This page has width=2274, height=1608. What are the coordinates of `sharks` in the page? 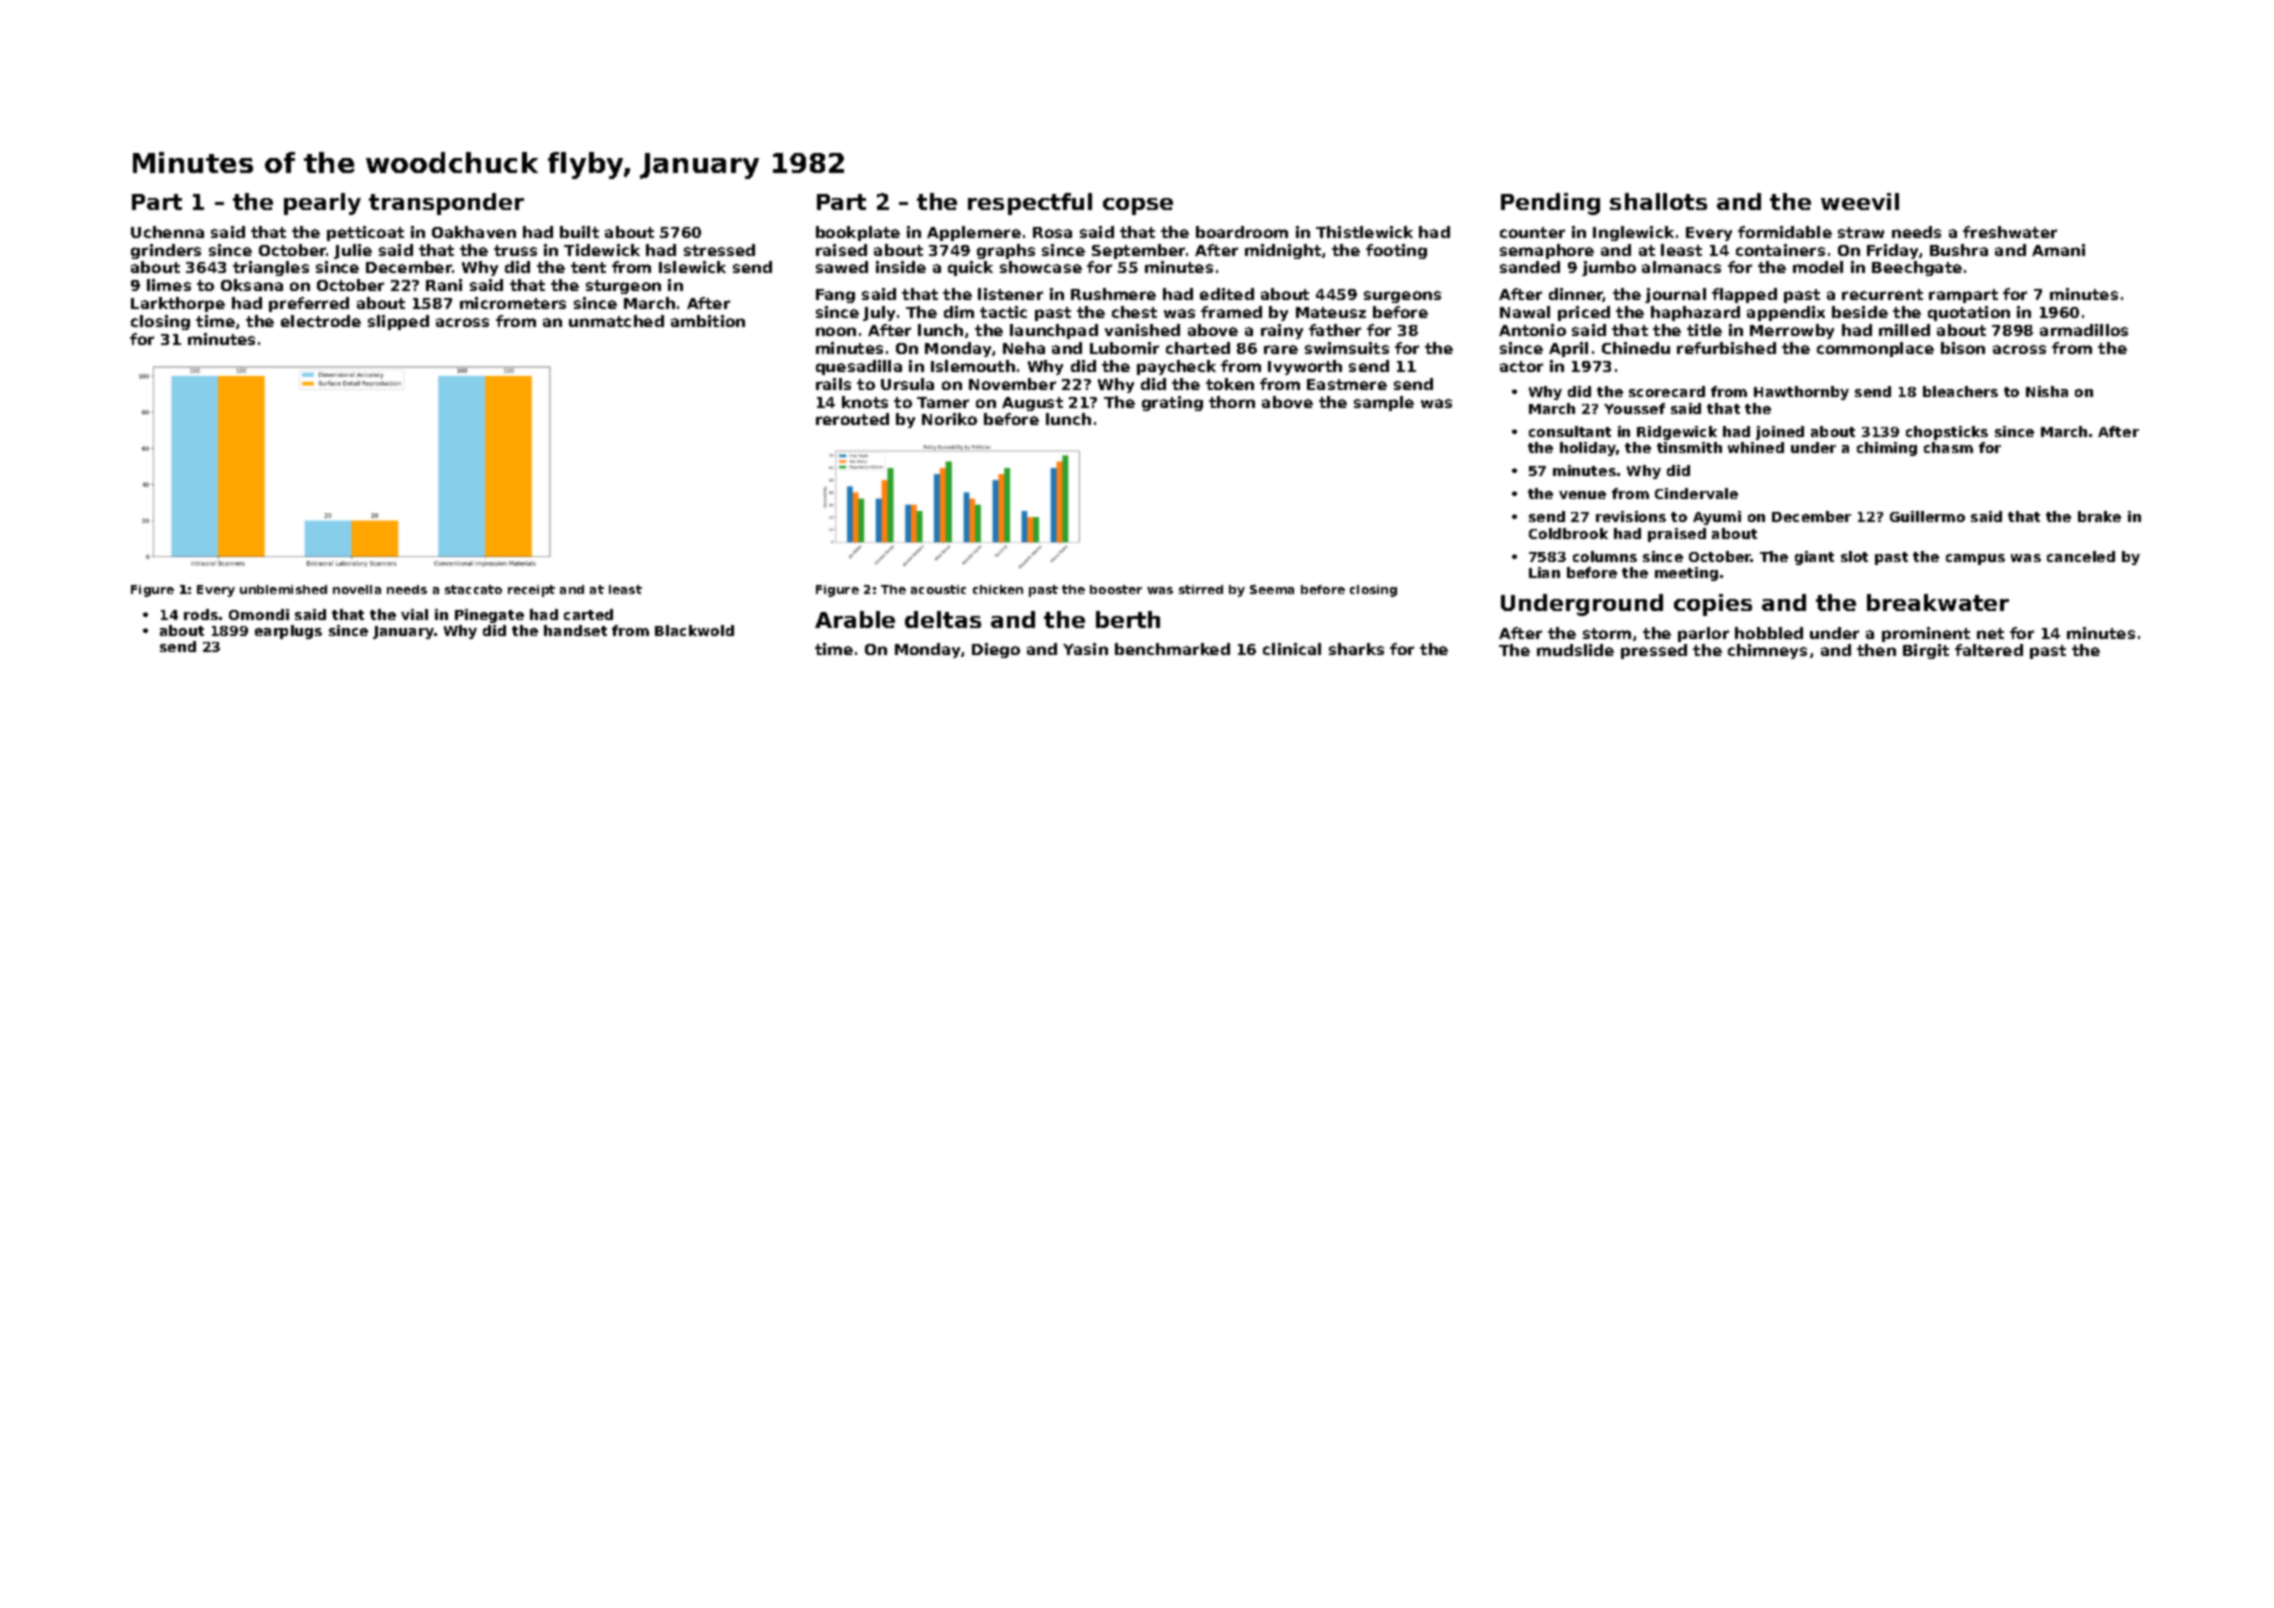 It's located at (1356, 649).
